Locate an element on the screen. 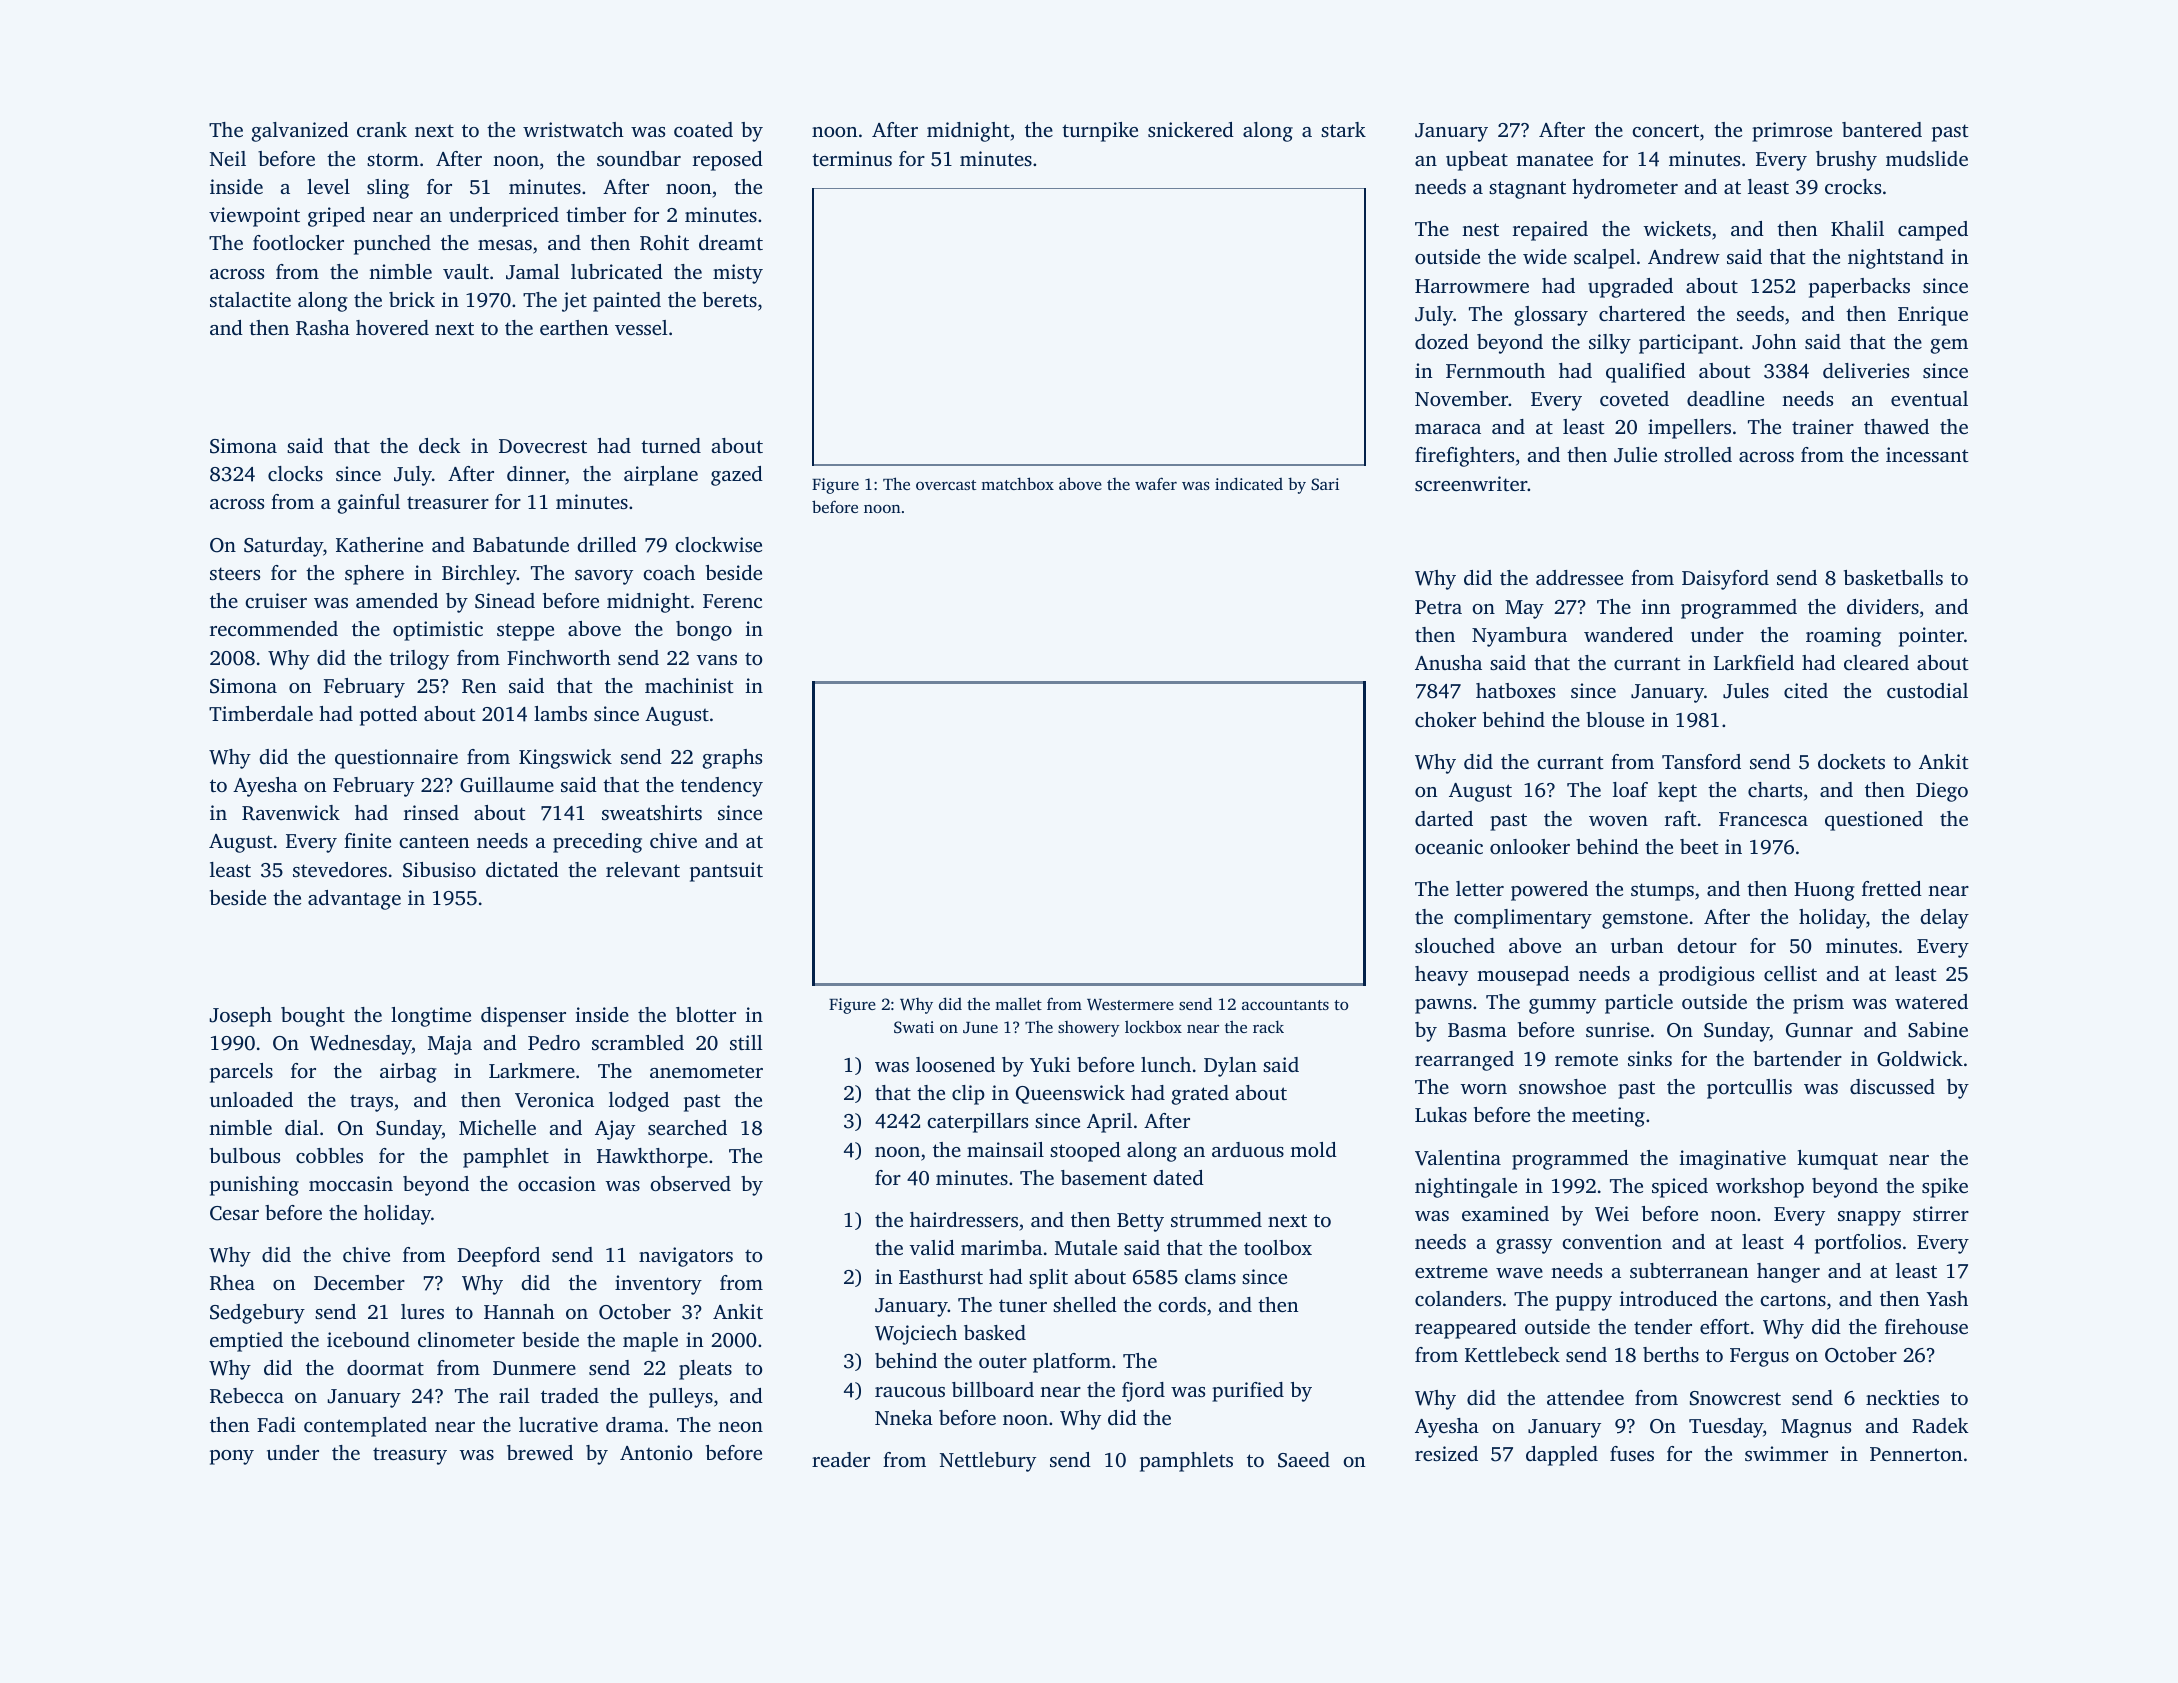  snickered is located at coordinates (1191, 129).
